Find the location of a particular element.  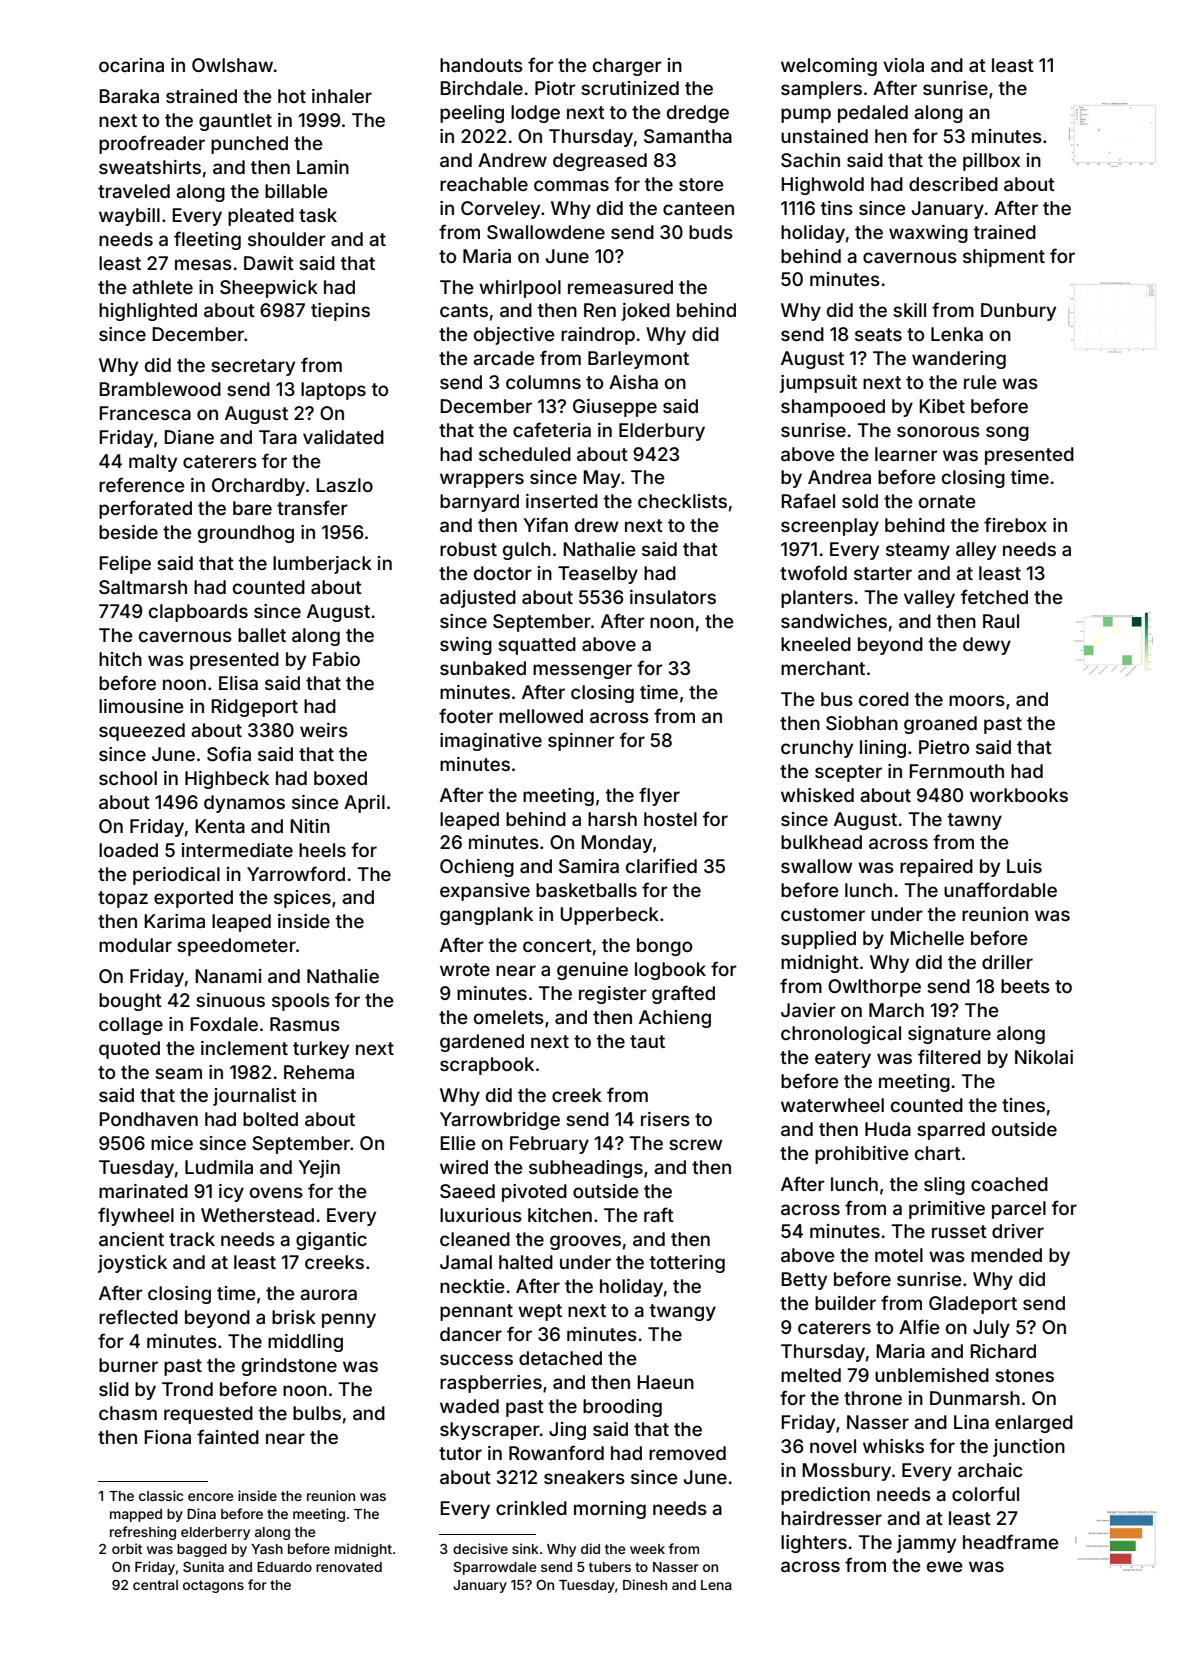

screw is located at coordinates (696, 1144).
